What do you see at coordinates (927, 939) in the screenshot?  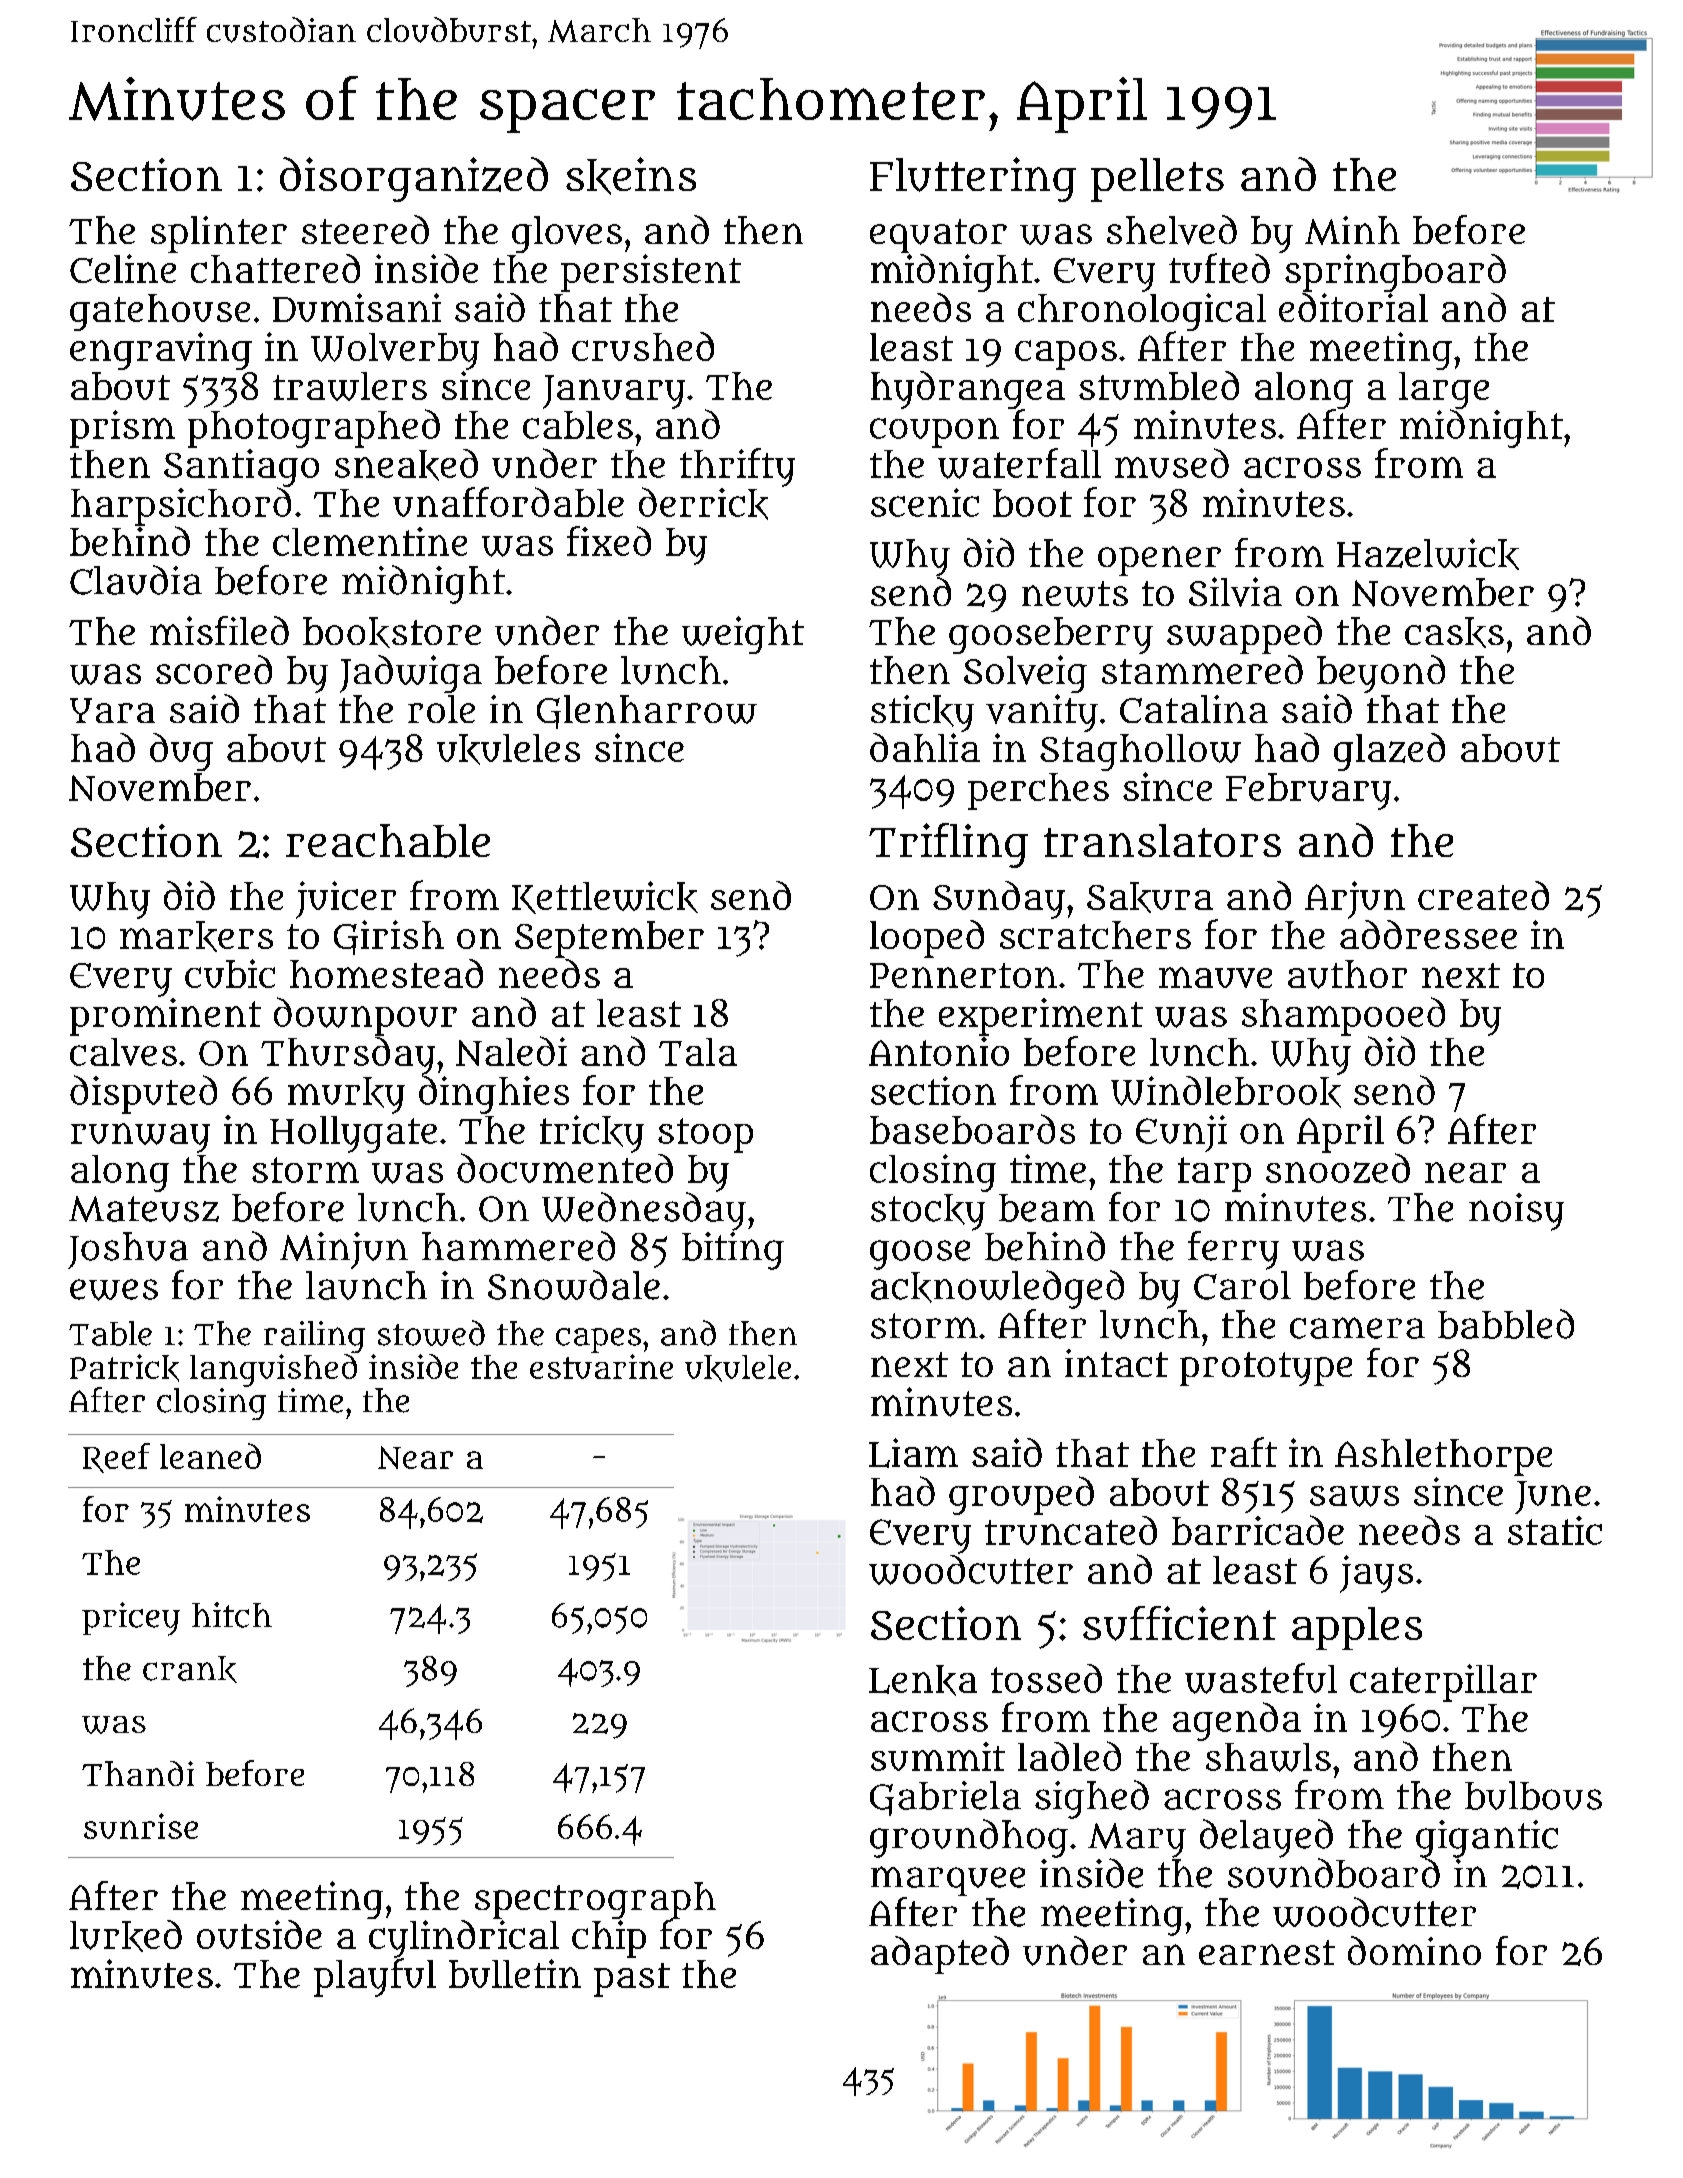 I see `looped` at bounding box center [927, 939].
